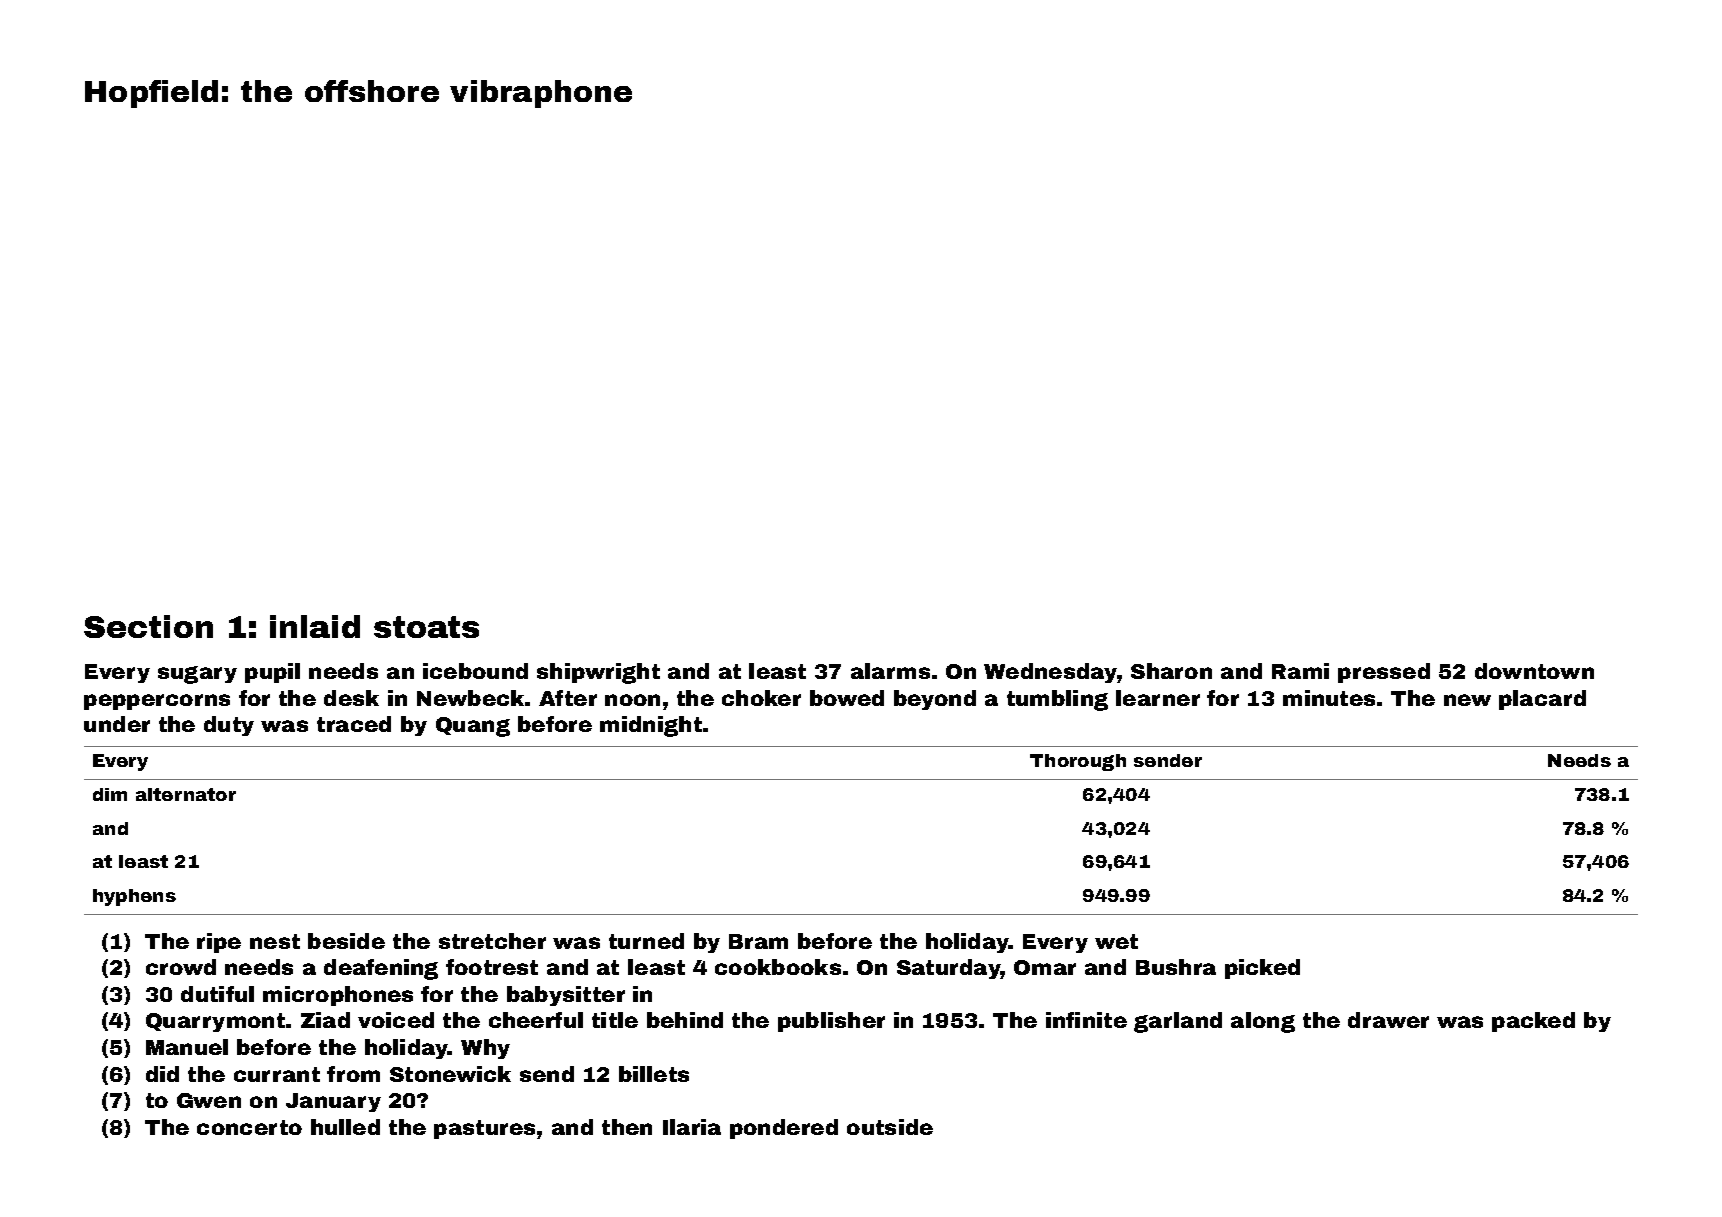 Image resolution: width=1722 pixels, height=1217 pixels. What do you see at coordinates (1534, 671) in the screenshot?
I see `downtown` at bounding box center [1534, 671].
